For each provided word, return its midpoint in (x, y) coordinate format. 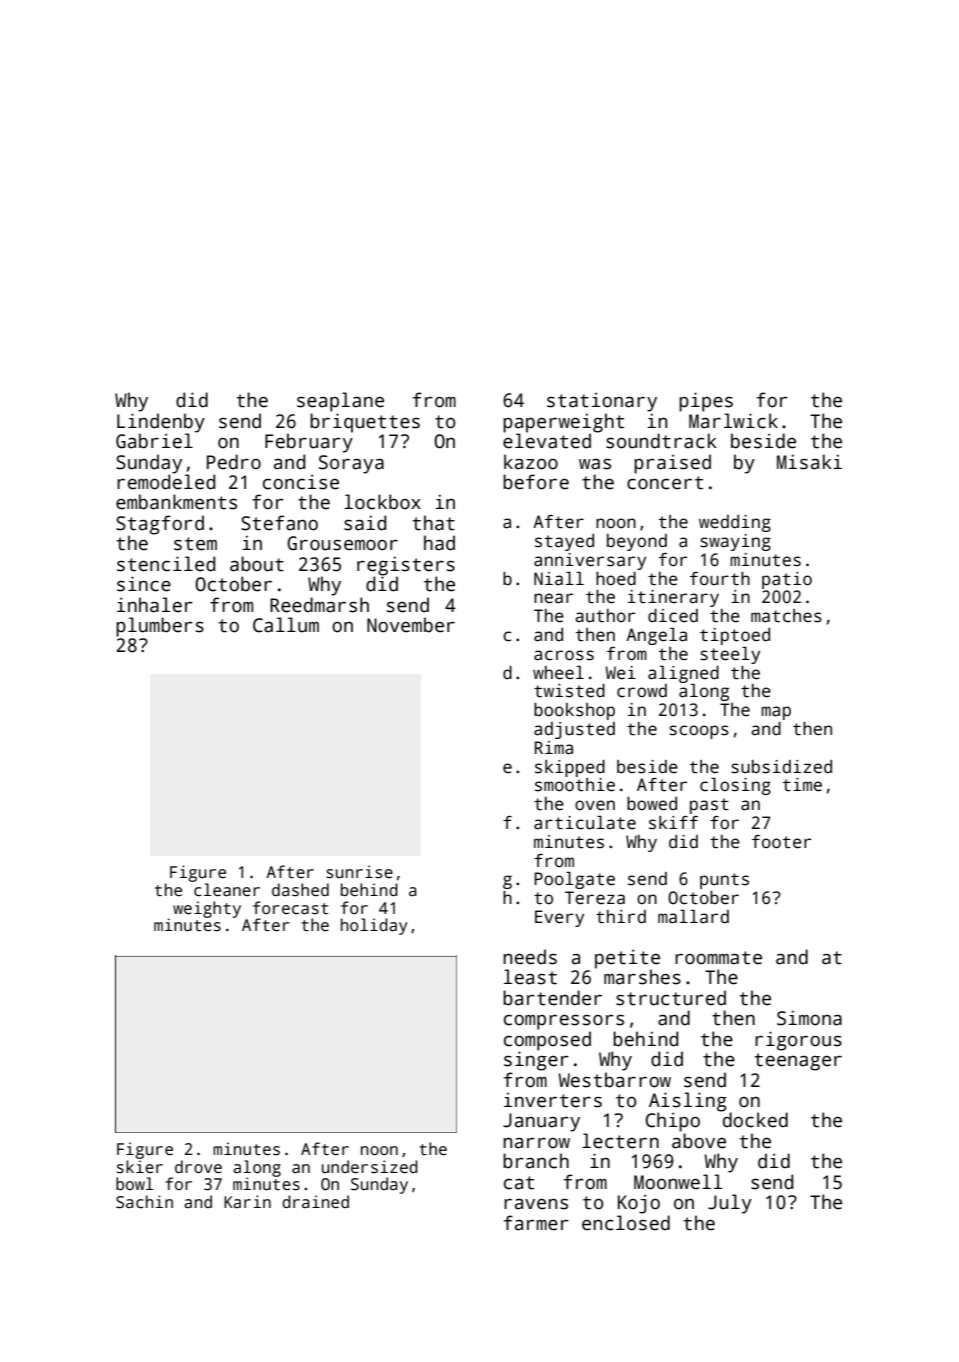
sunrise (359, 872)
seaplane (340, 402)
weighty (207, 909)
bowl (134, 1183)
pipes (706, 402)
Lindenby (161, 423)
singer (536, 1061)
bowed (652, 804)
